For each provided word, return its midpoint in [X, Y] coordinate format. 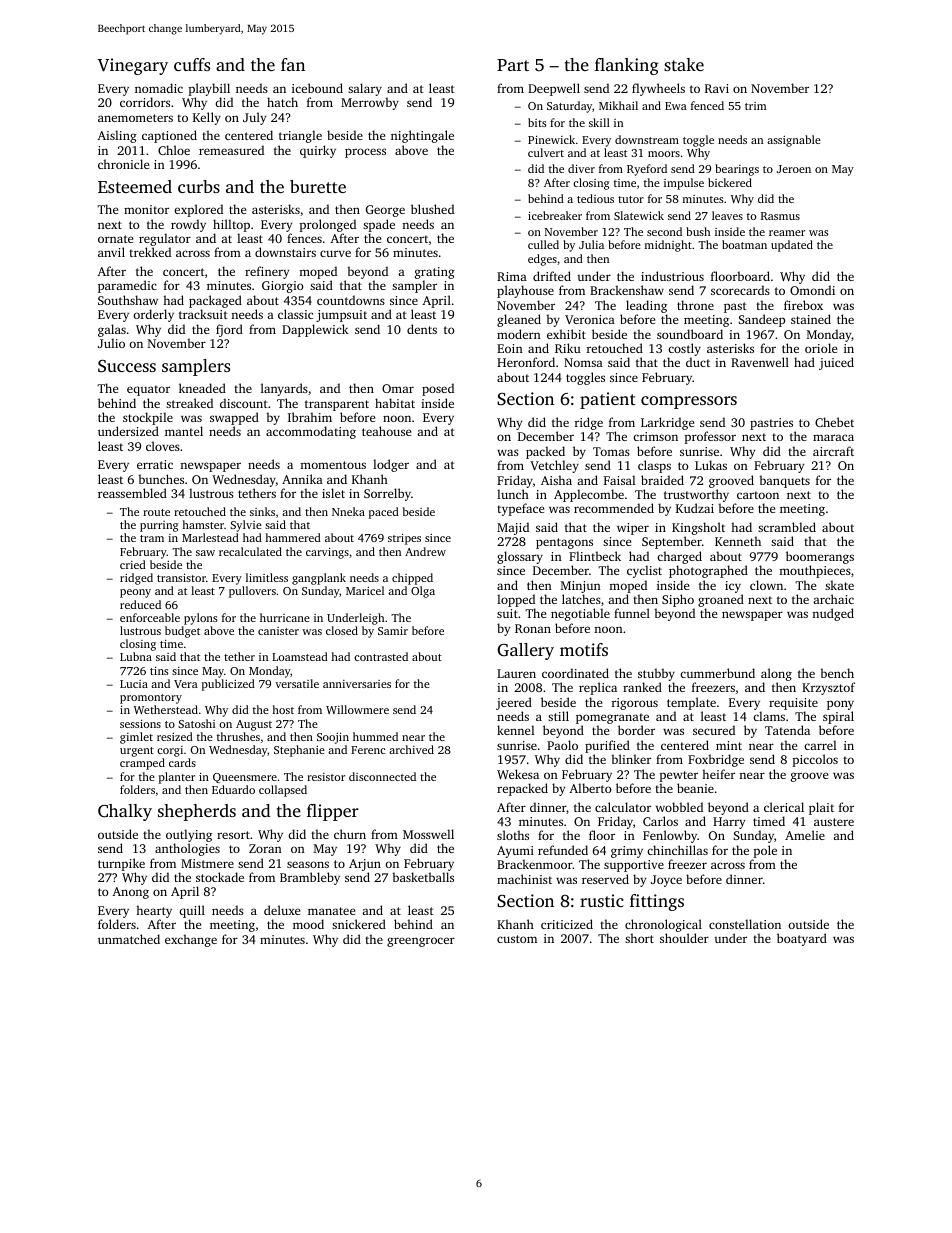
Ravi [717, 88]
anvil [111, 252]
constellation [745, 924]
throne [695, 305]
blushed [432, 209]
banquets [784, 481]
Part [513, 65]
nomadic [159, 88]
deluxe [282, 910]
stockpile [148, 418]
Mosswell [428, 834]
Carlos [660, 821]
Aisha [556, 480]
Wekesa [518, 774]
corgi [170, 751]
